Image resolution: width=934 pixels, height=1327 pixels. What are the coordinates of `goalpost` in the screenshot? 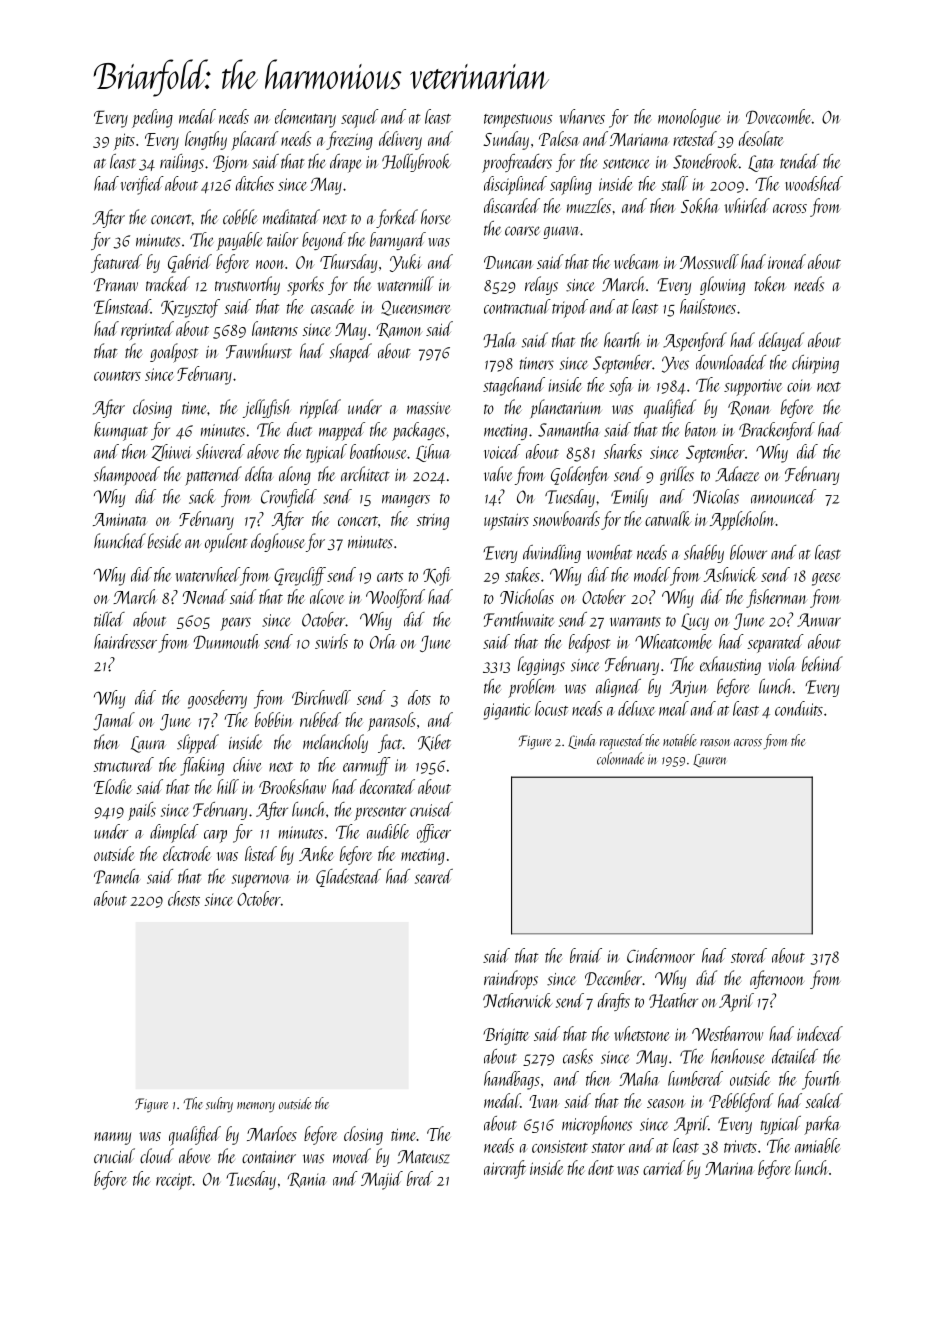 It's located at (174, 353).
